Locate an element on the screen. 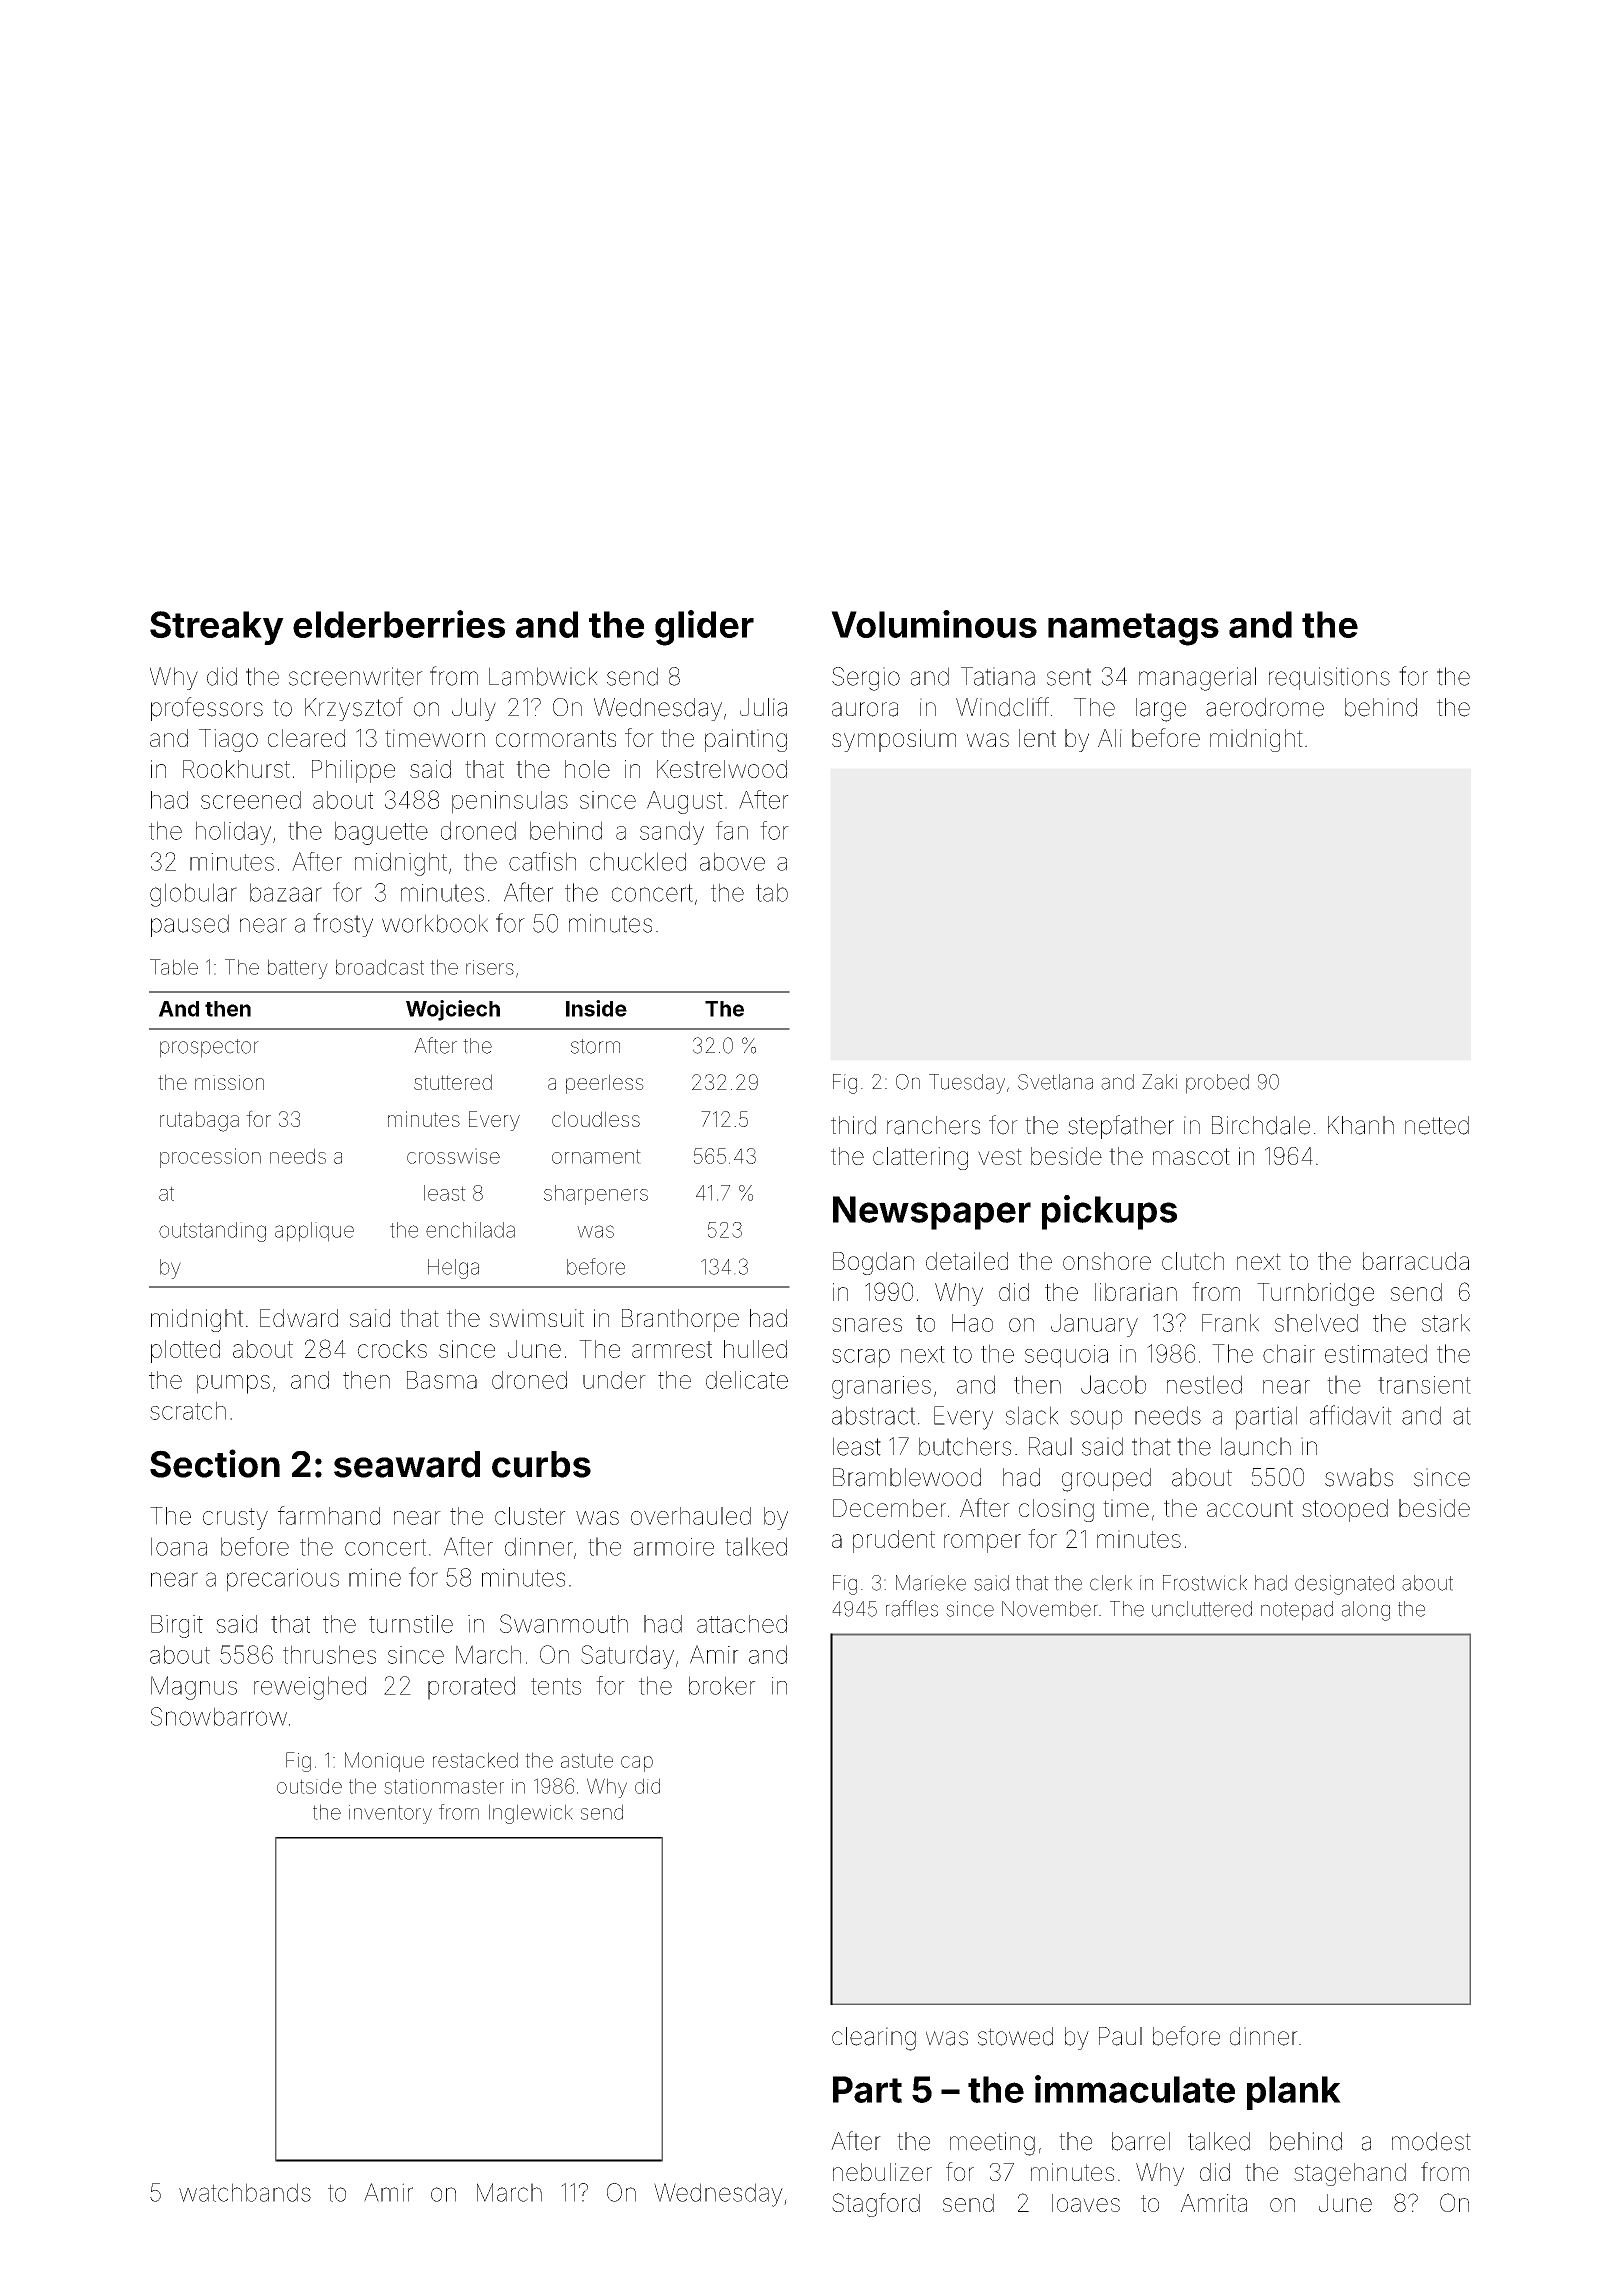 Image resolution: width=1620 pixels, height=2292 pixels. Zaki is located at coordinates (1159, 1082).
